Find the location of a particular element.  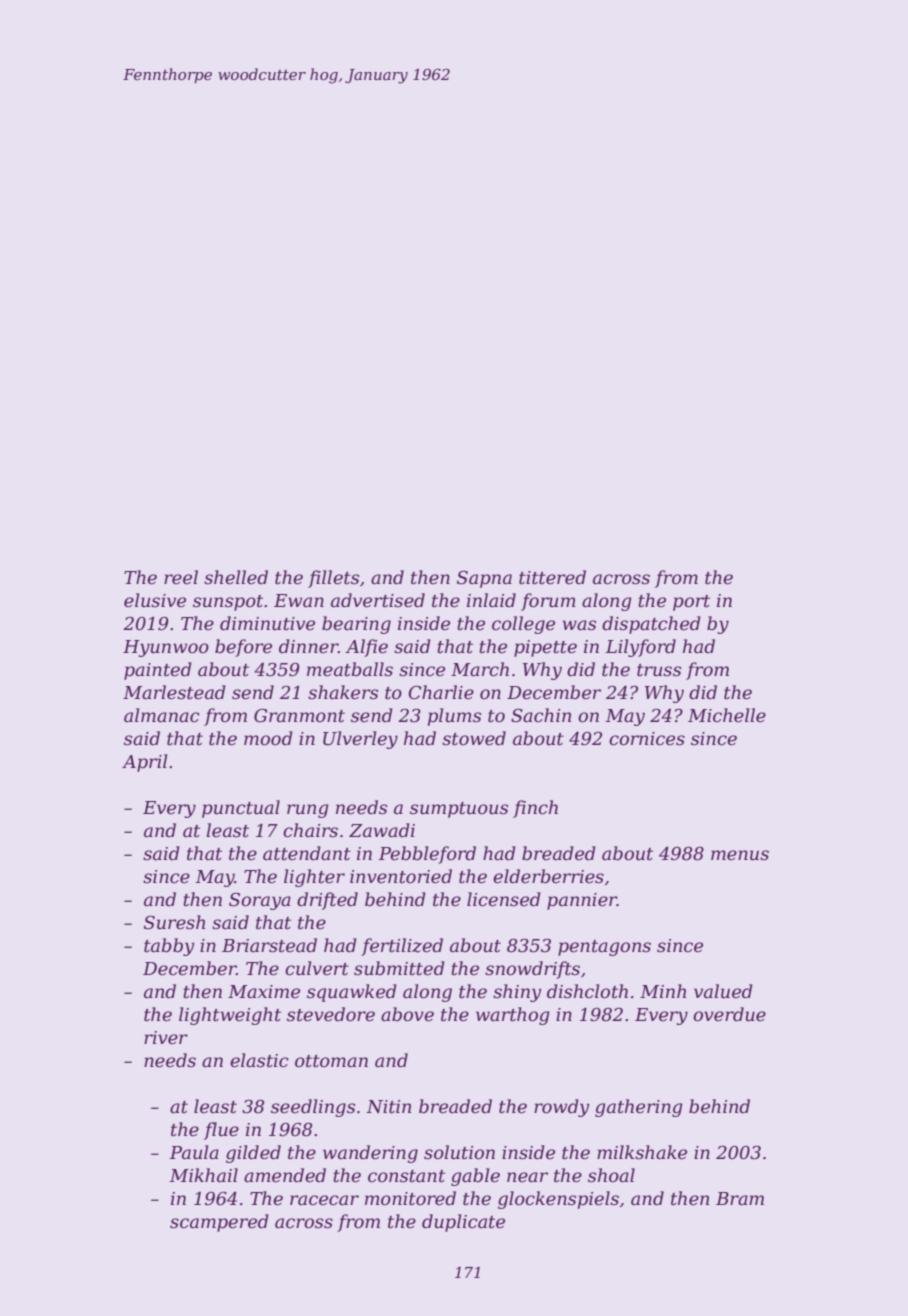

Paula is located at coordinates (194, 1152).
